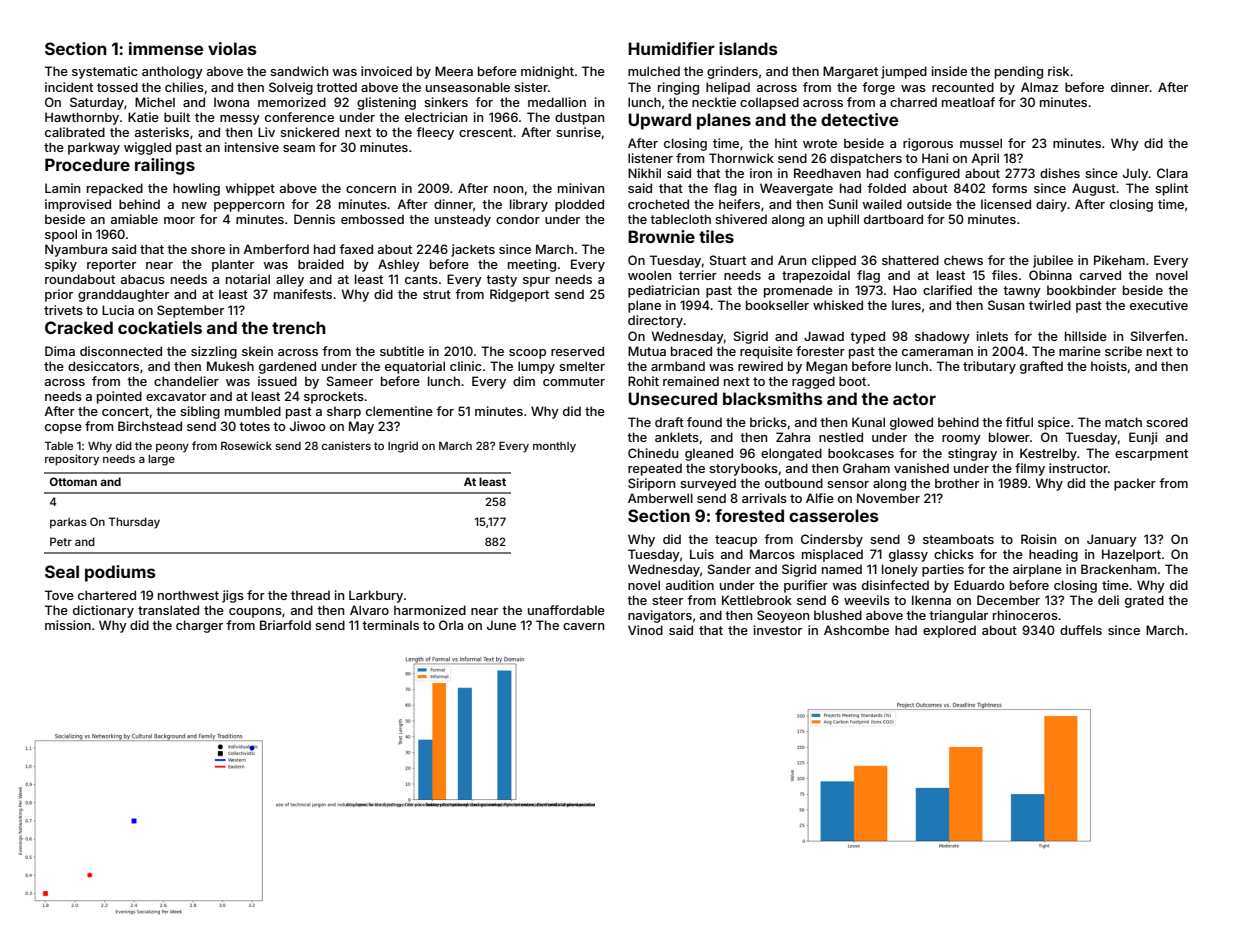 The image size is (1233, 952). What do you see at coordinates (299, 71) in the document?
I see `sandwich` at bounding box center [299, 71].
